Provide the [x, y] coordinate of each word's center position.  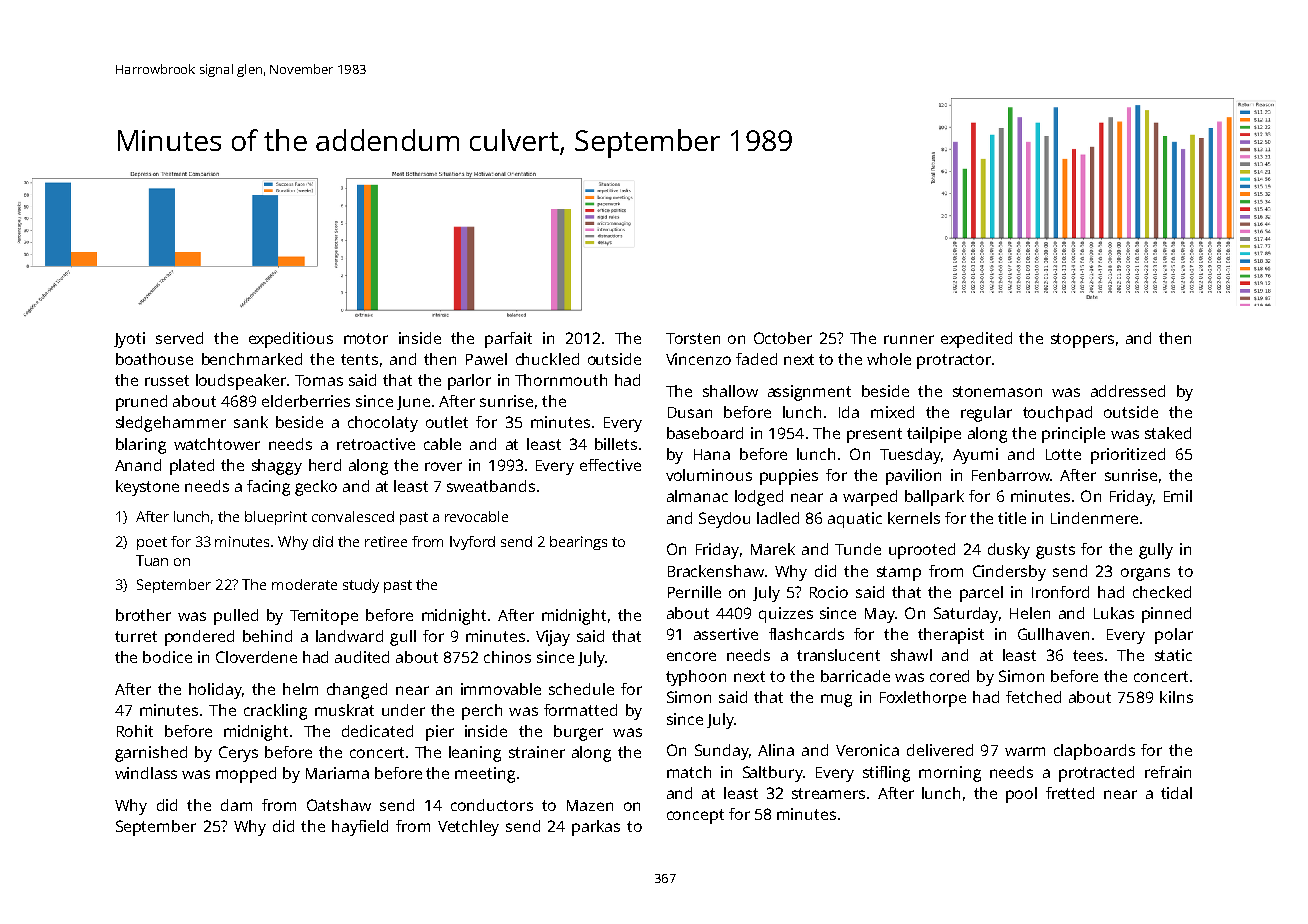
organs [1145, 574]
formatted [580, 710]
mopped [246, 775]
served [179, 338]
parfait [508, 340]
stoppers [1082, 340]
